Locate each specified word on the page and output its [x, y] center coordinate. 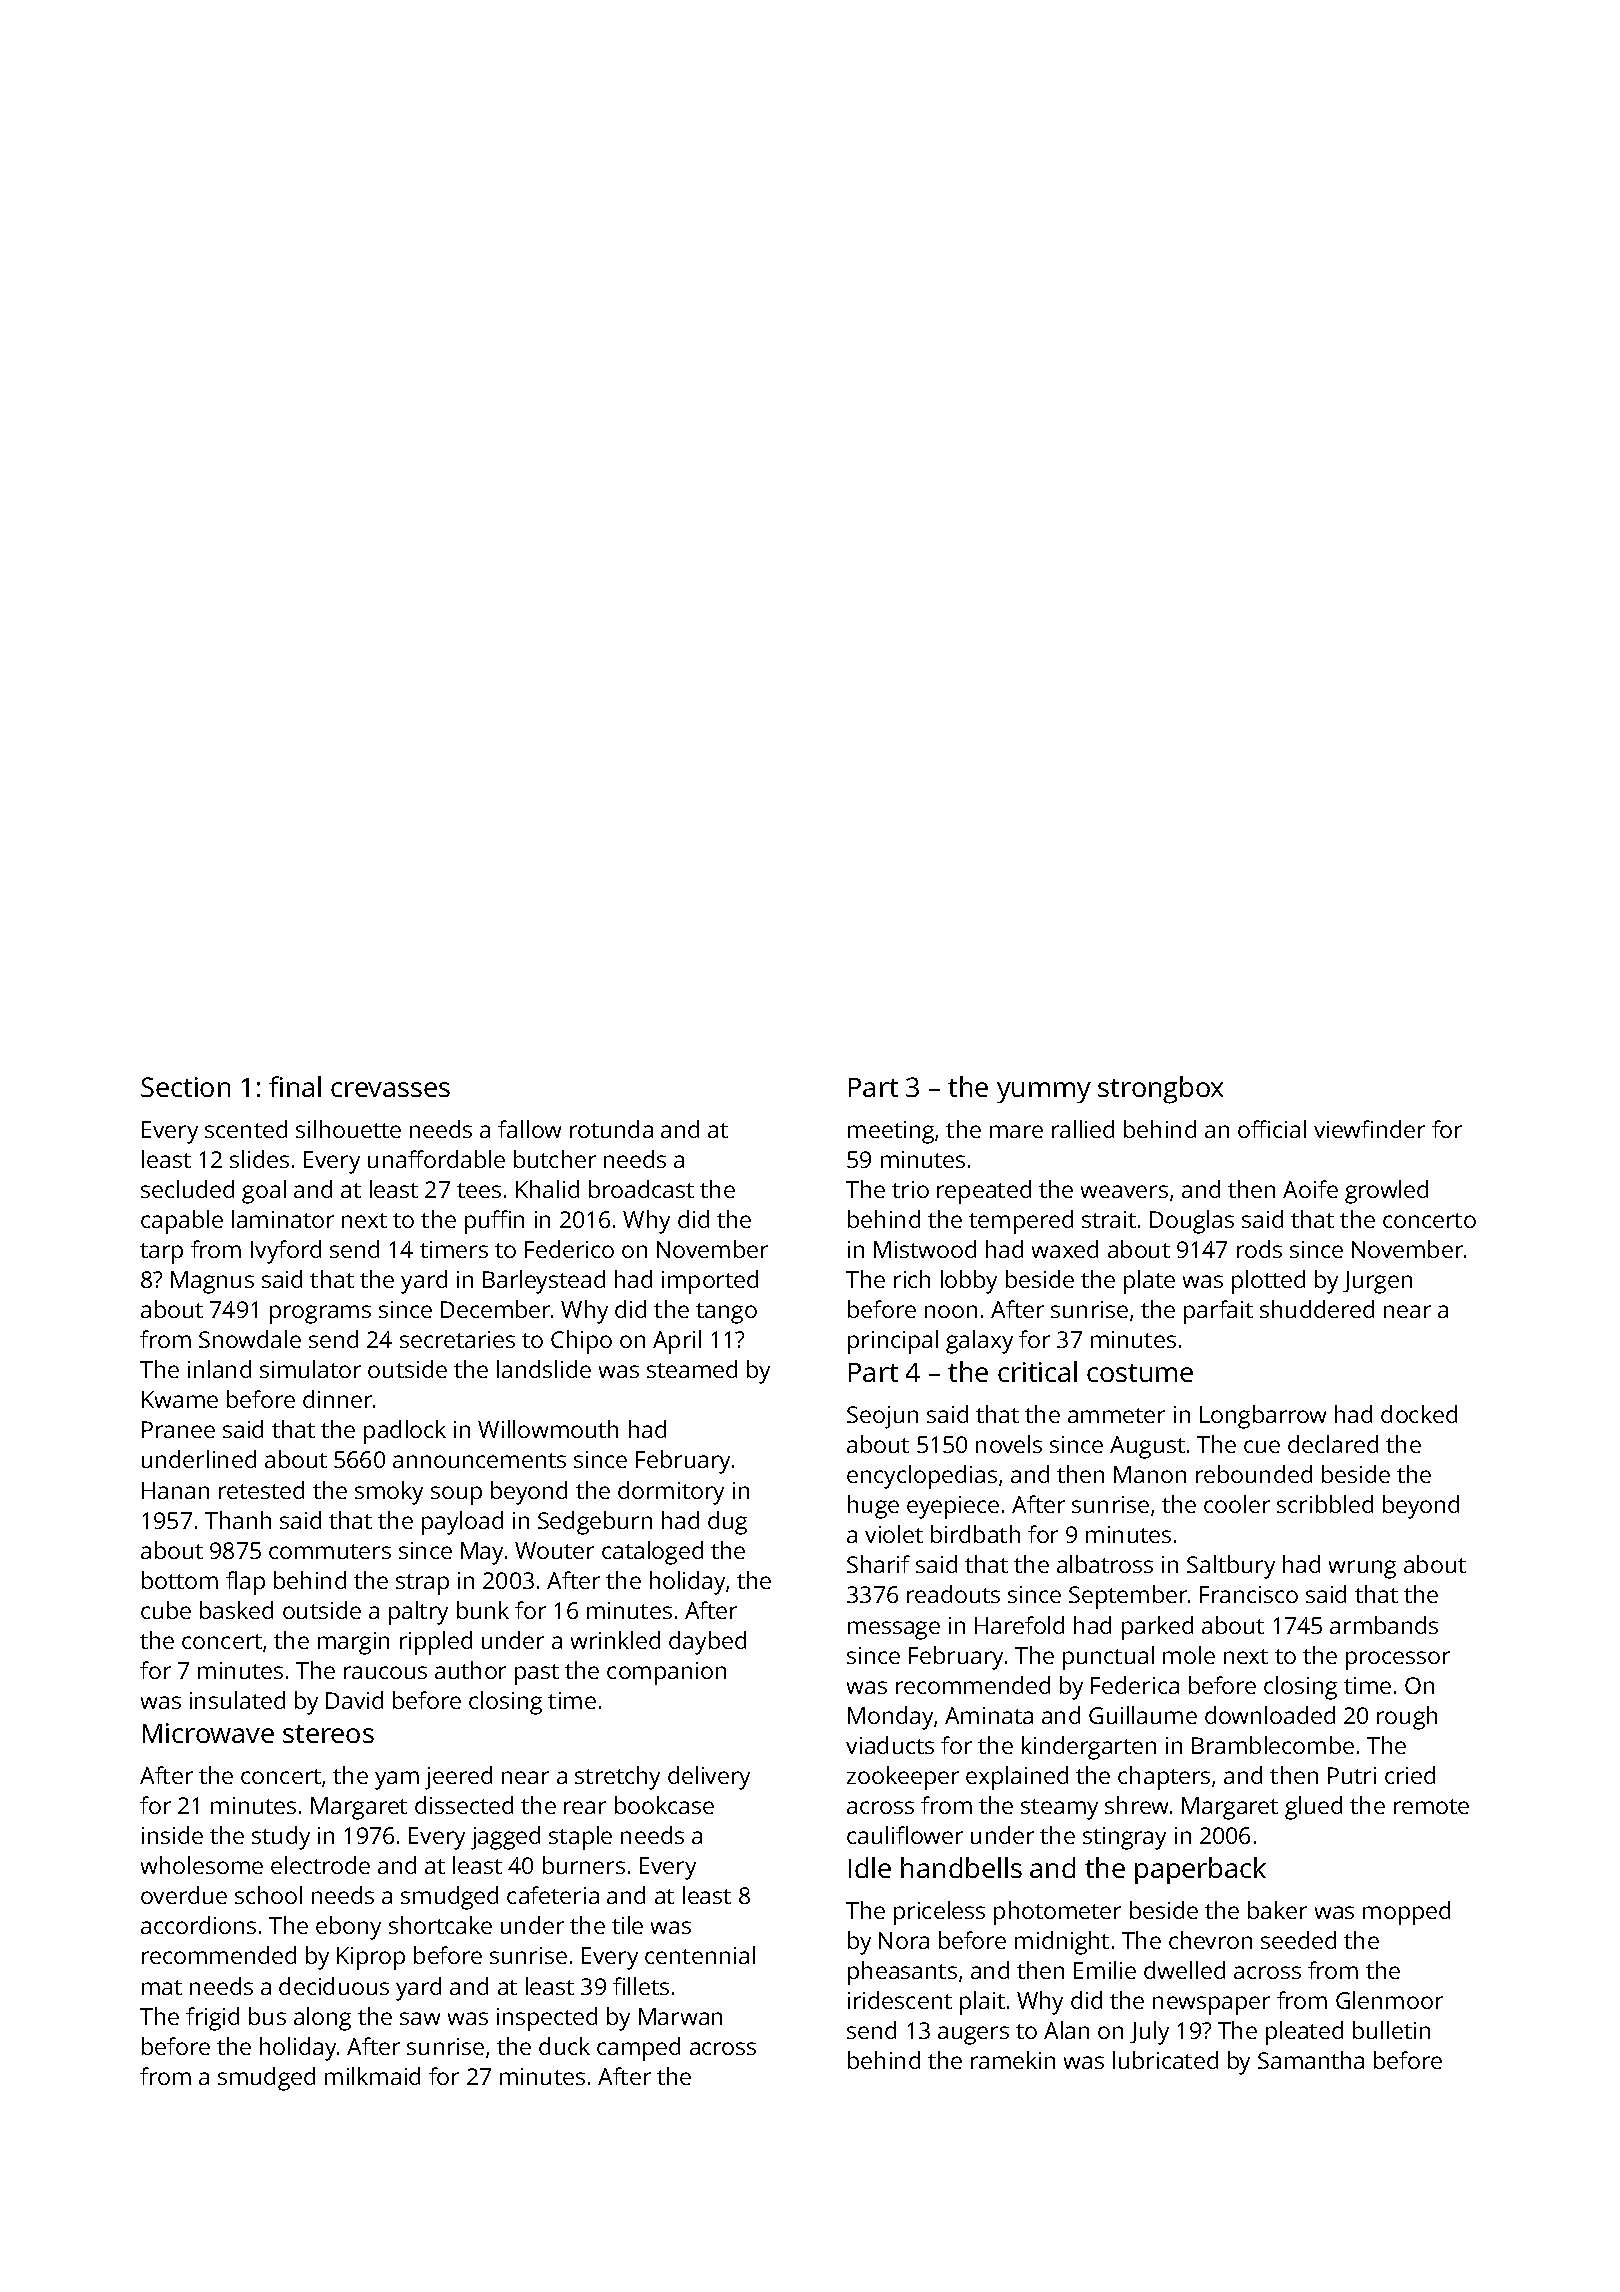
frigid [212, 2019]
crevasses [390, 1089]
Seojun [882, 1417]
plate [1149, 1282]
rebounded [1254, 1474]
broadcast [641, 1189]
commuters [330, 1551]
